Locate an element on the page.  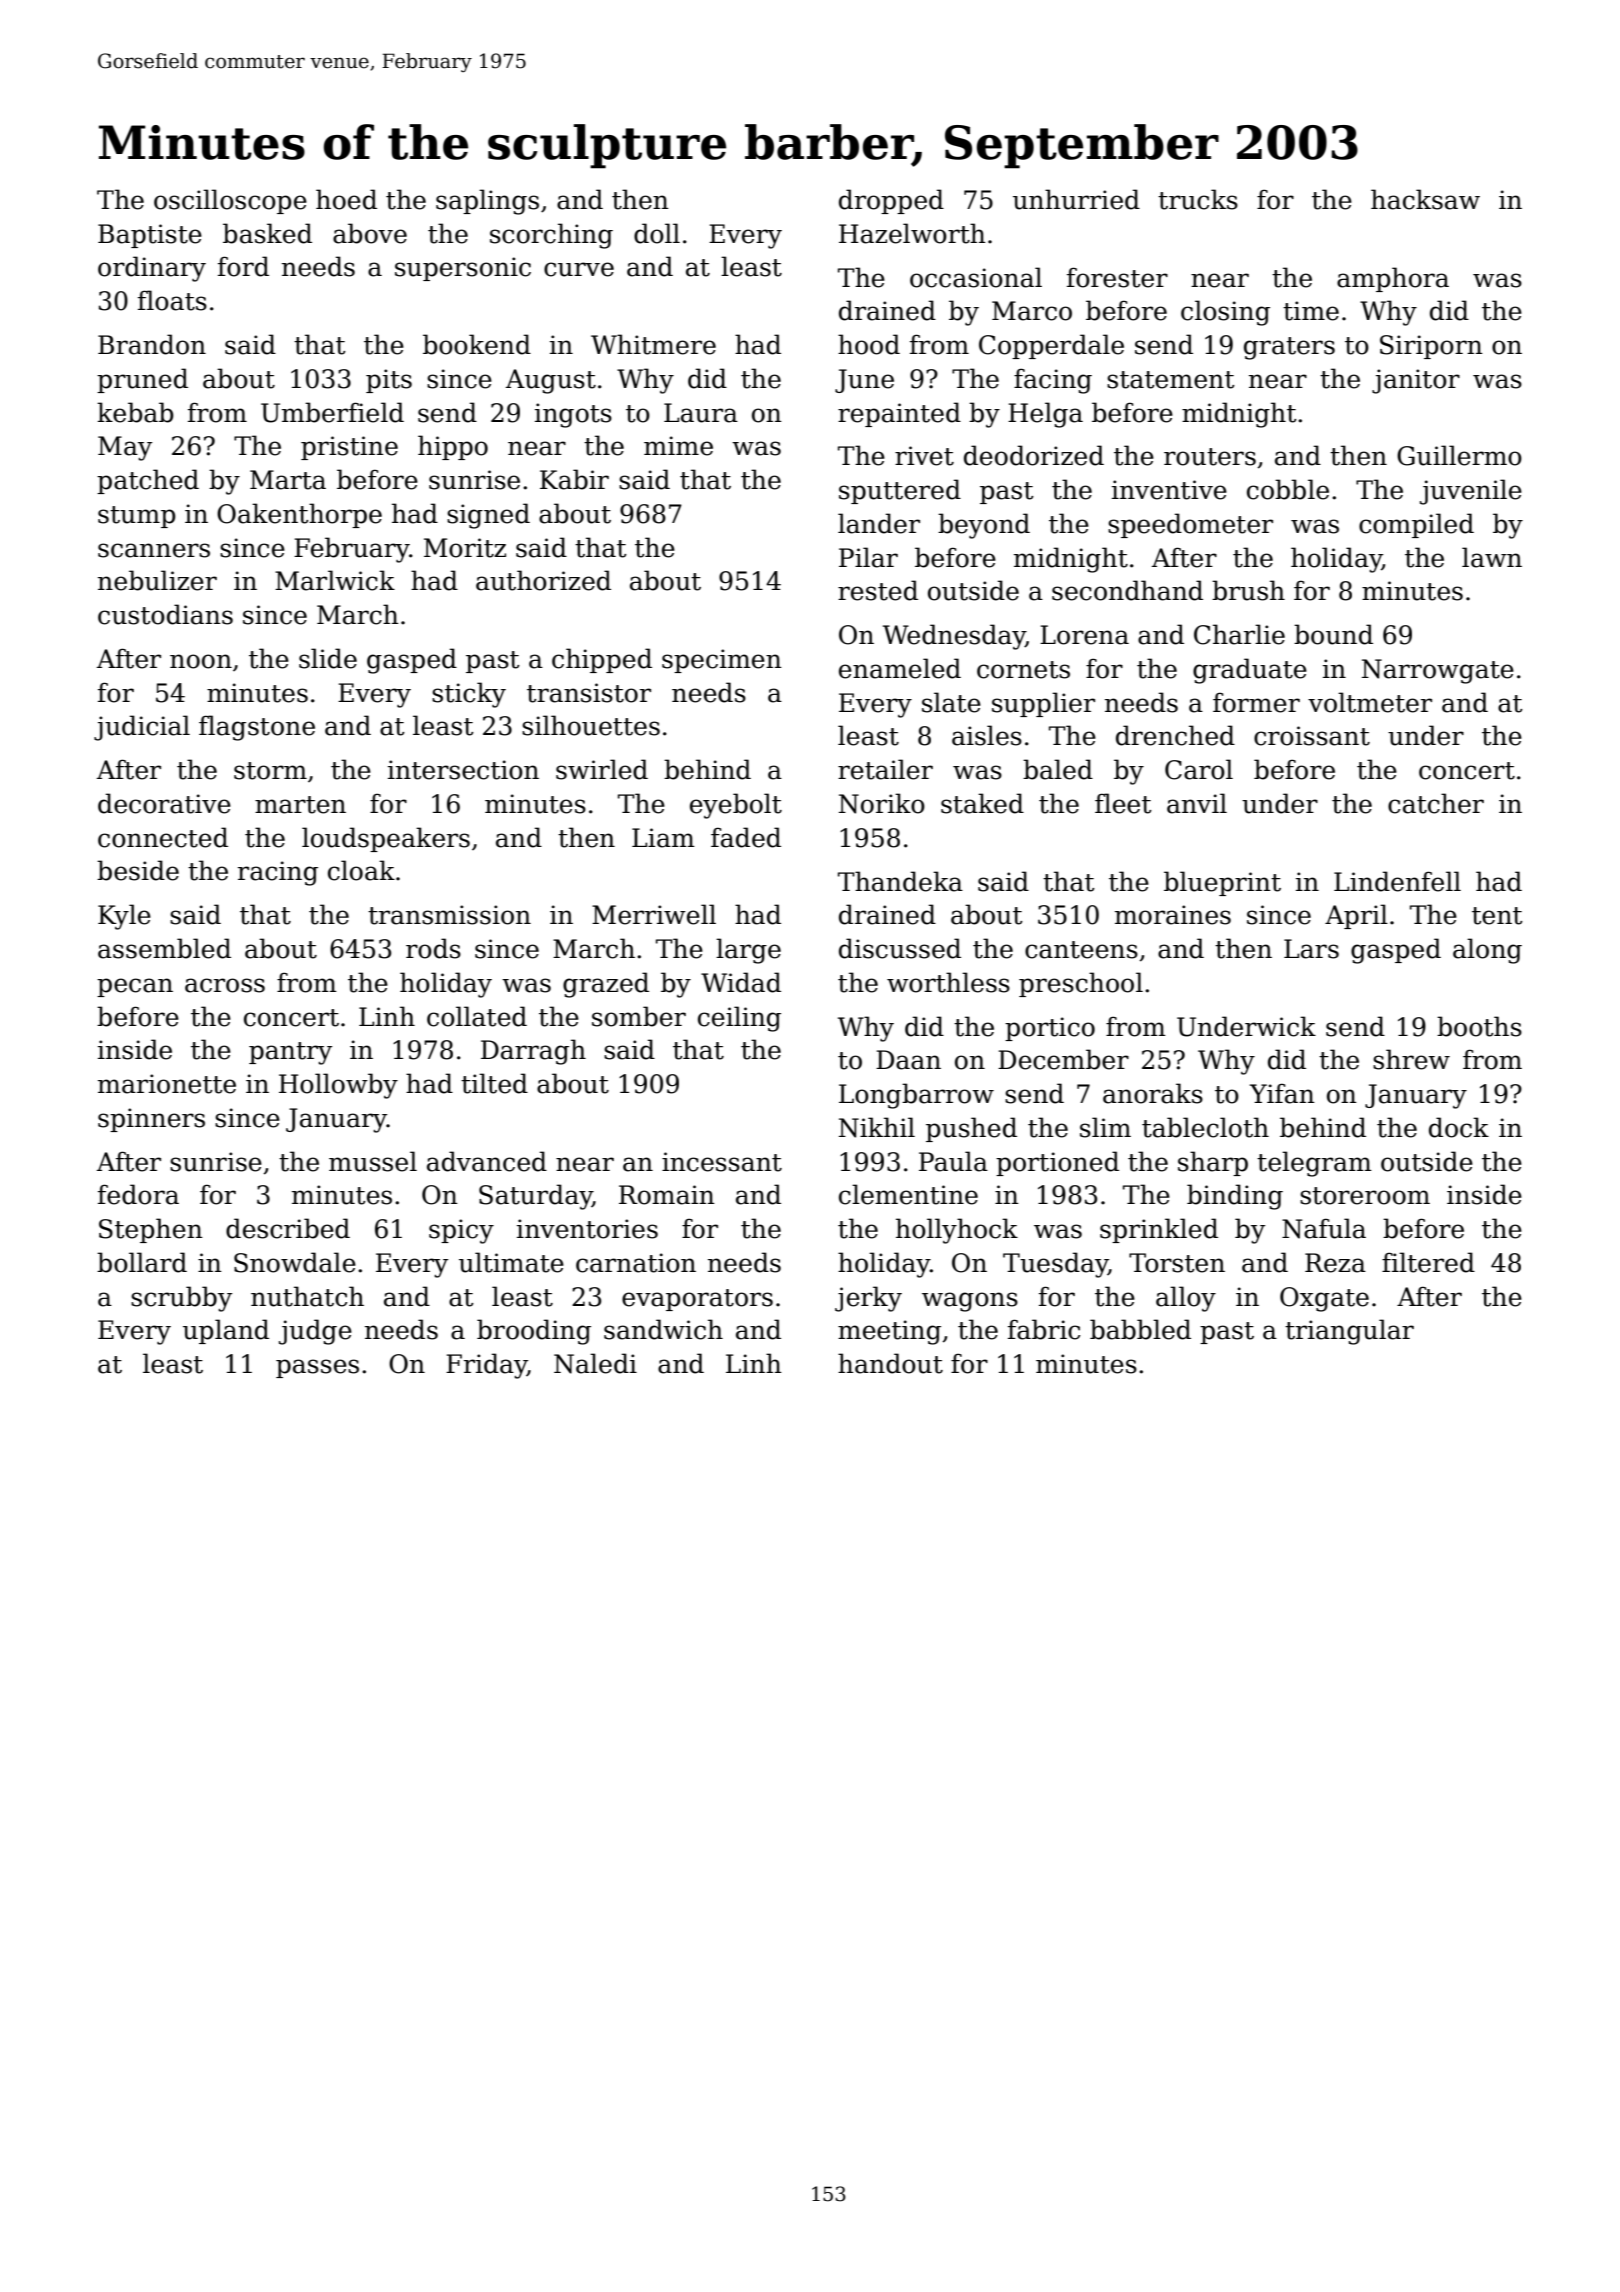
Romain is located at coordinates (667, 1195).
